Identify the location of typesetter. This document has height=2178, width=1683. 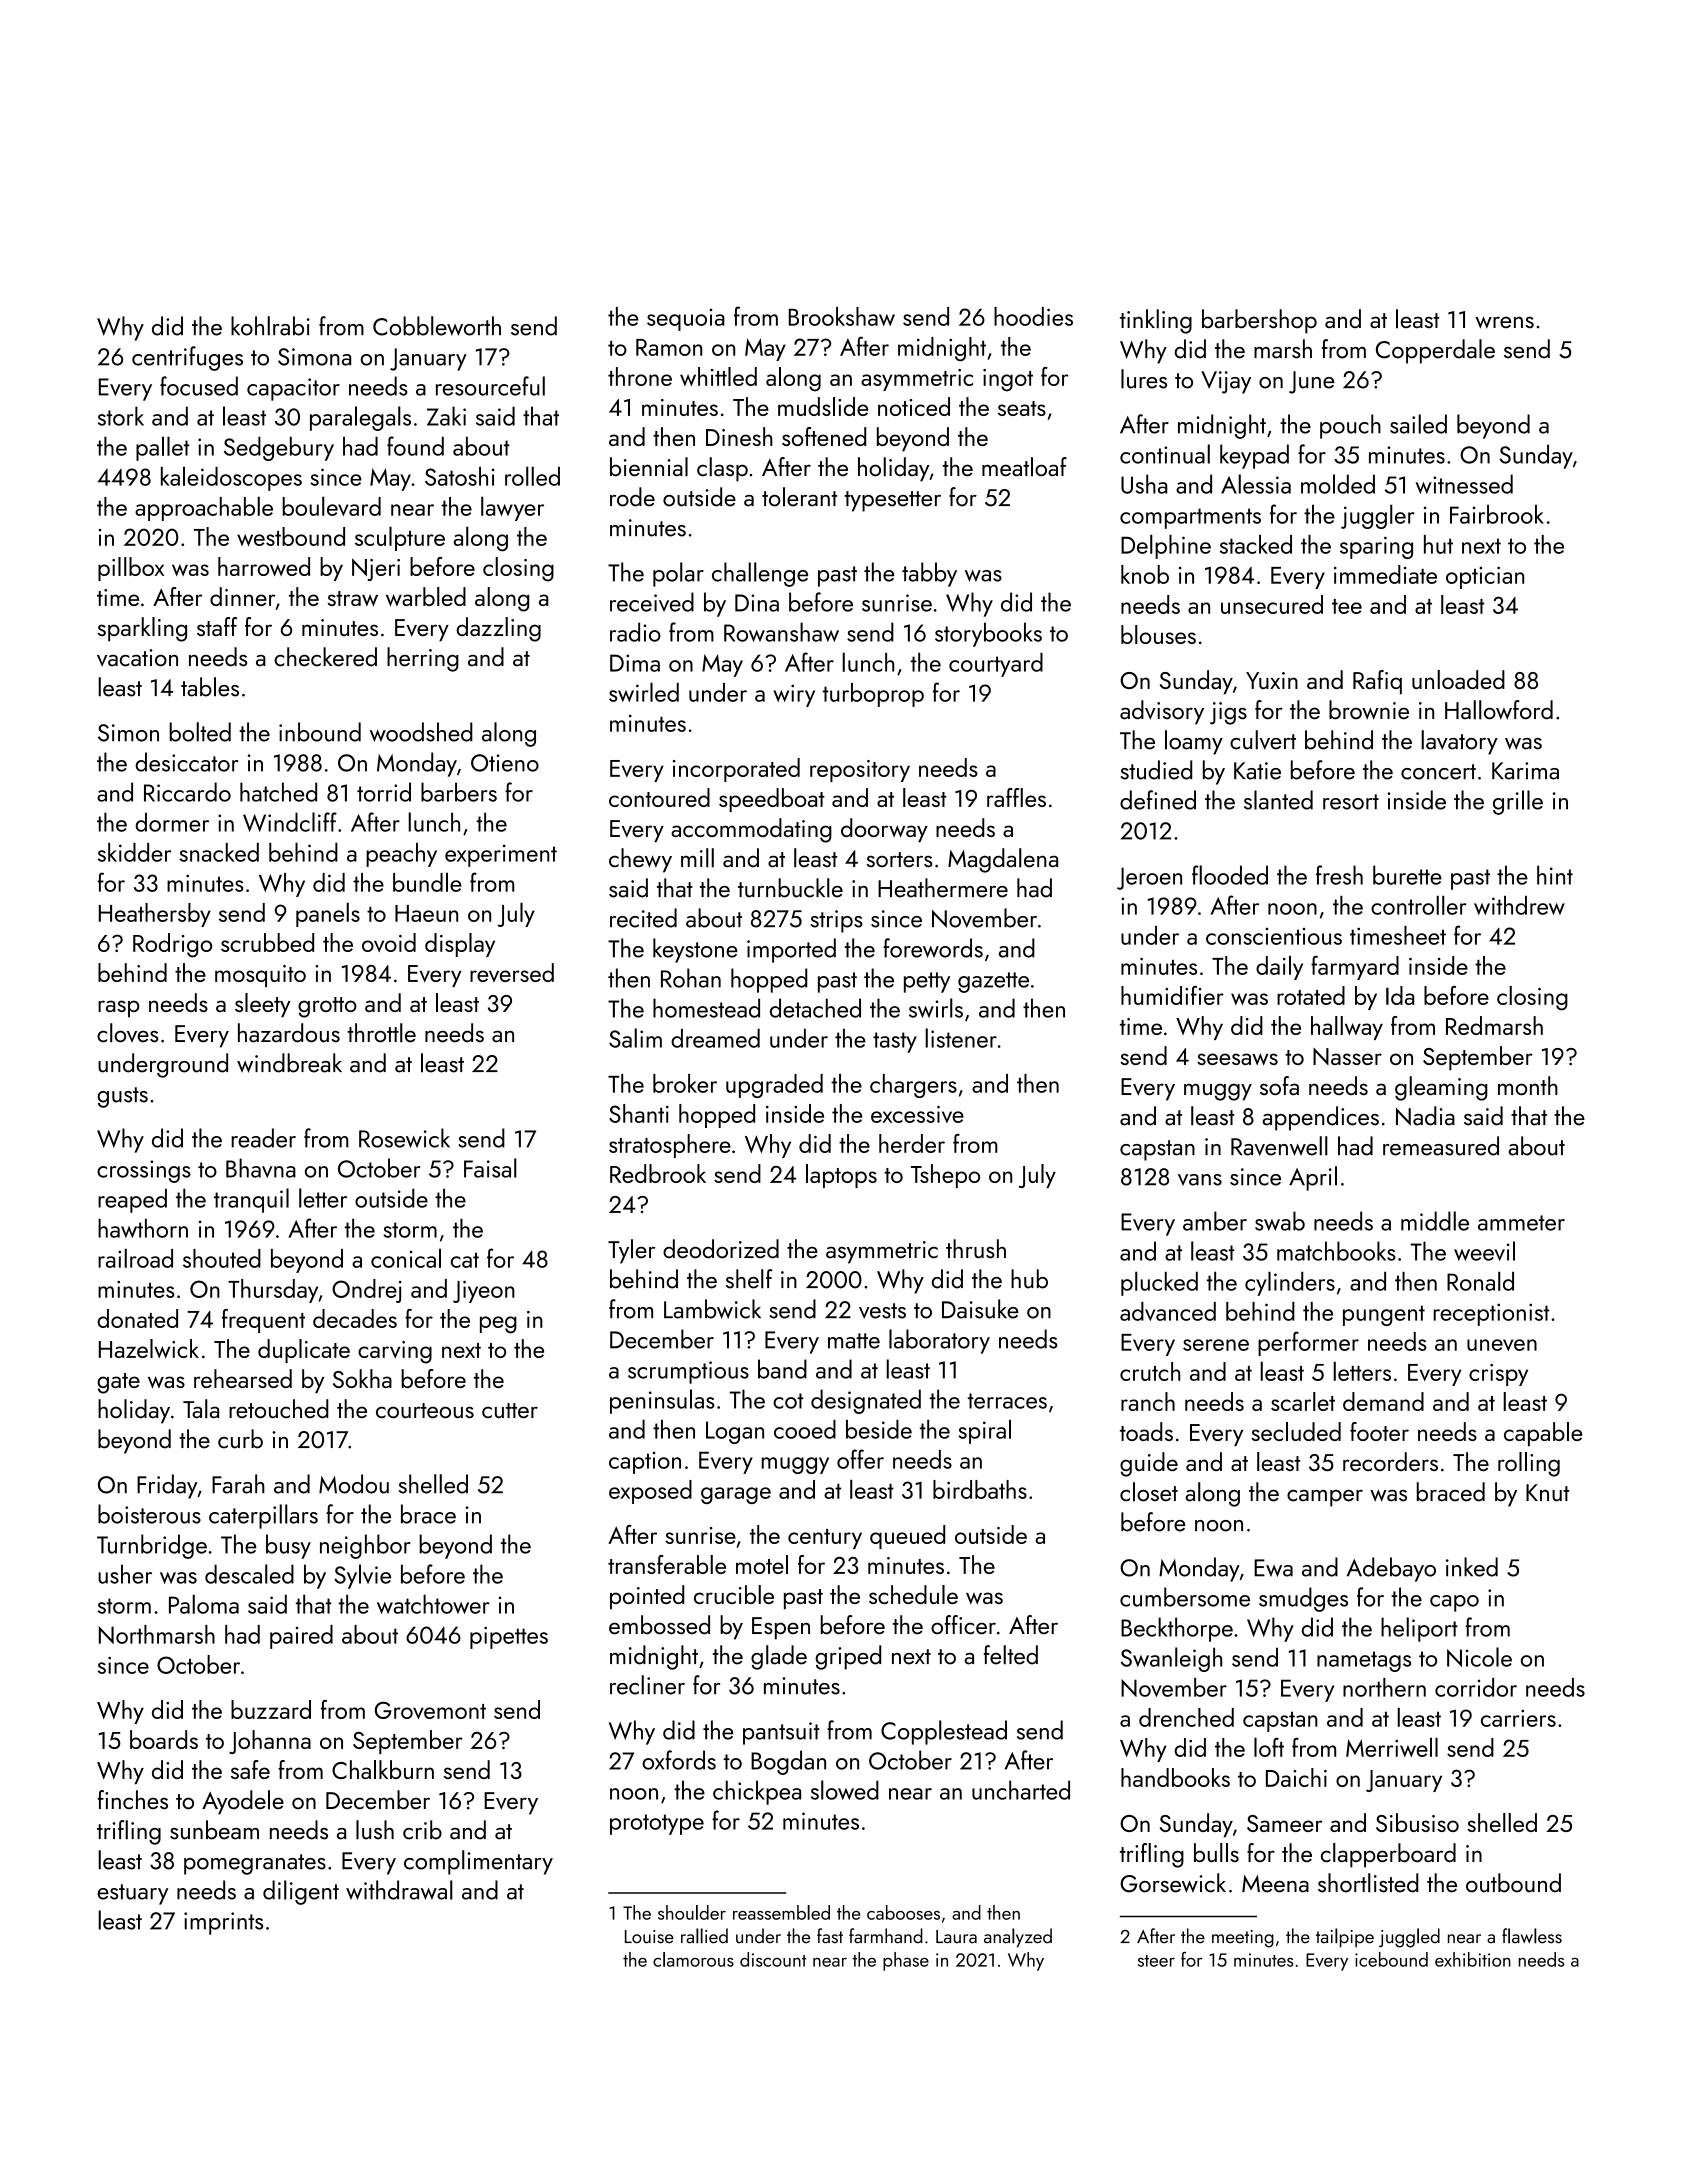
(892, 501).
